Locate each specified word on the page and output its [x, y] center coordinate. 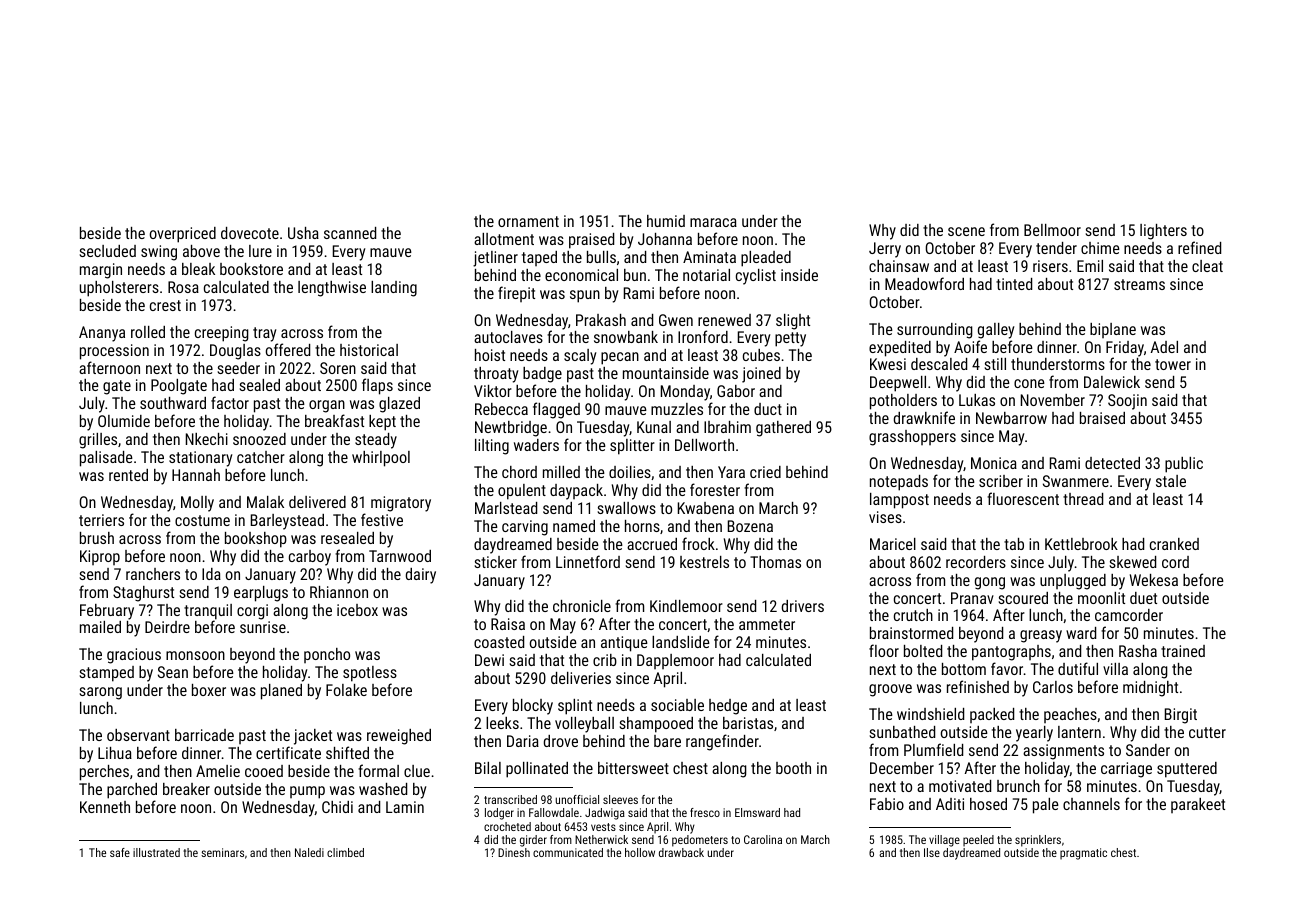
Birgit [1181, 716]
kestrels [704, 562]
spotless [370, 674]
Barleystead [287, 522]
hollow [640, 852]
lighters [1163, 232]
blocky [533, 707]
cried [765, 472]
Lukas [977, 400]
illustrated [156, 852]
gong [990, 583]
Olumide [124, 421]
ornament [528, 221]
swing [159, 253]
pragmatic [1083, 854]
